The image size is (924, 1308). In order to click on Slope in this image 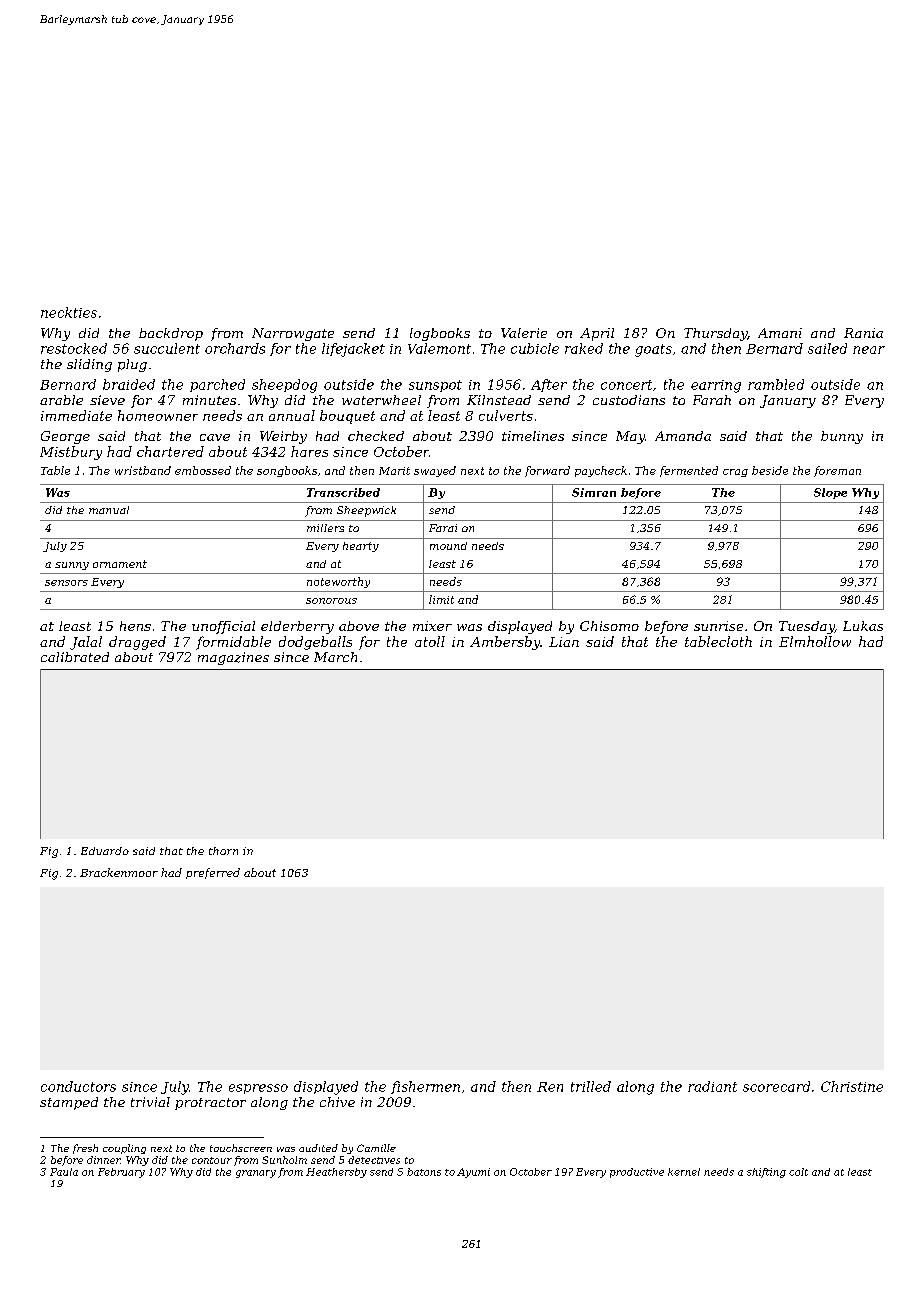, I will do `click(830, 493)`.
